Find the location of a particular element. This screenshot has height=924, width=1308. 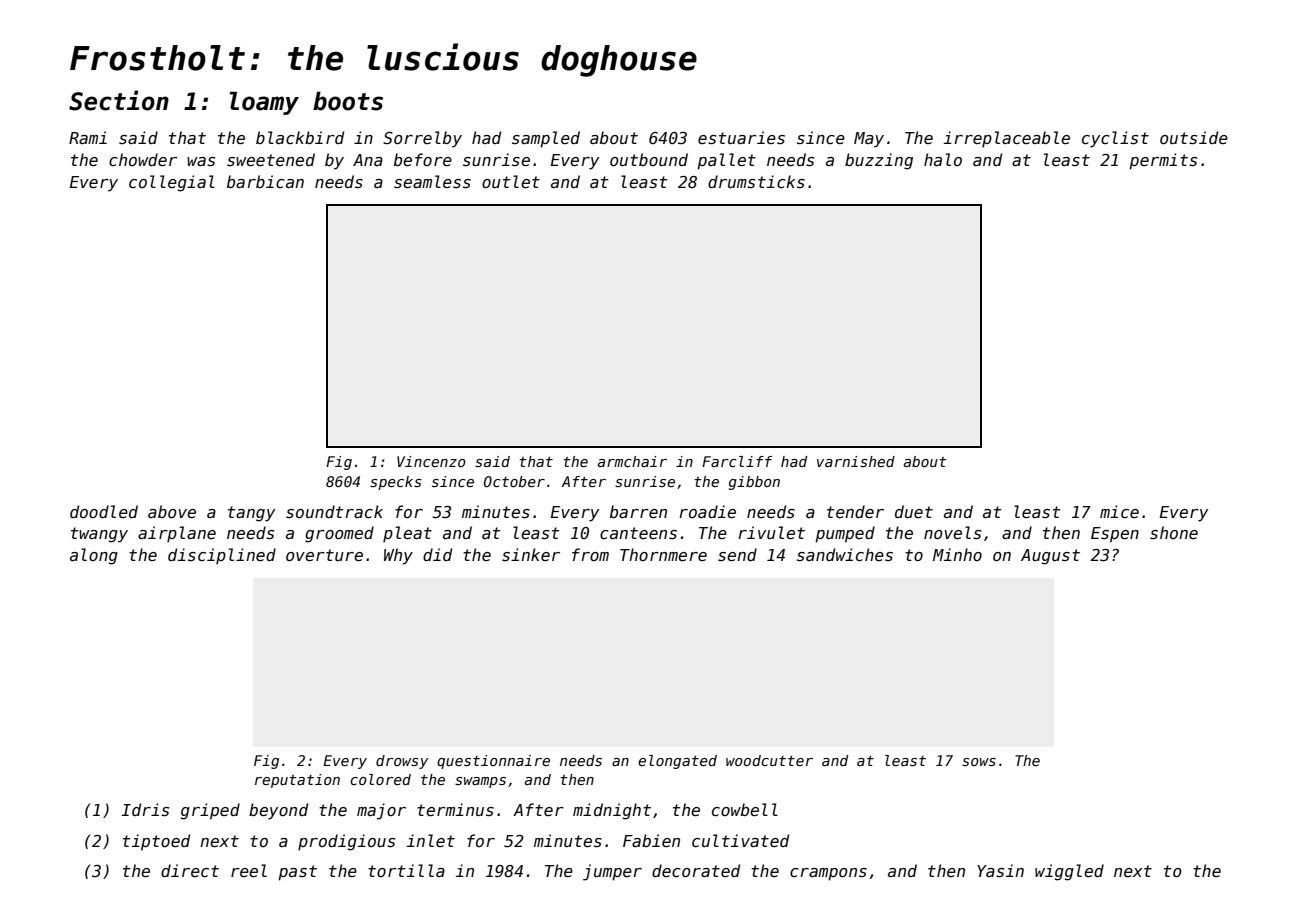

loamy is located at coordinates (264, 103).
